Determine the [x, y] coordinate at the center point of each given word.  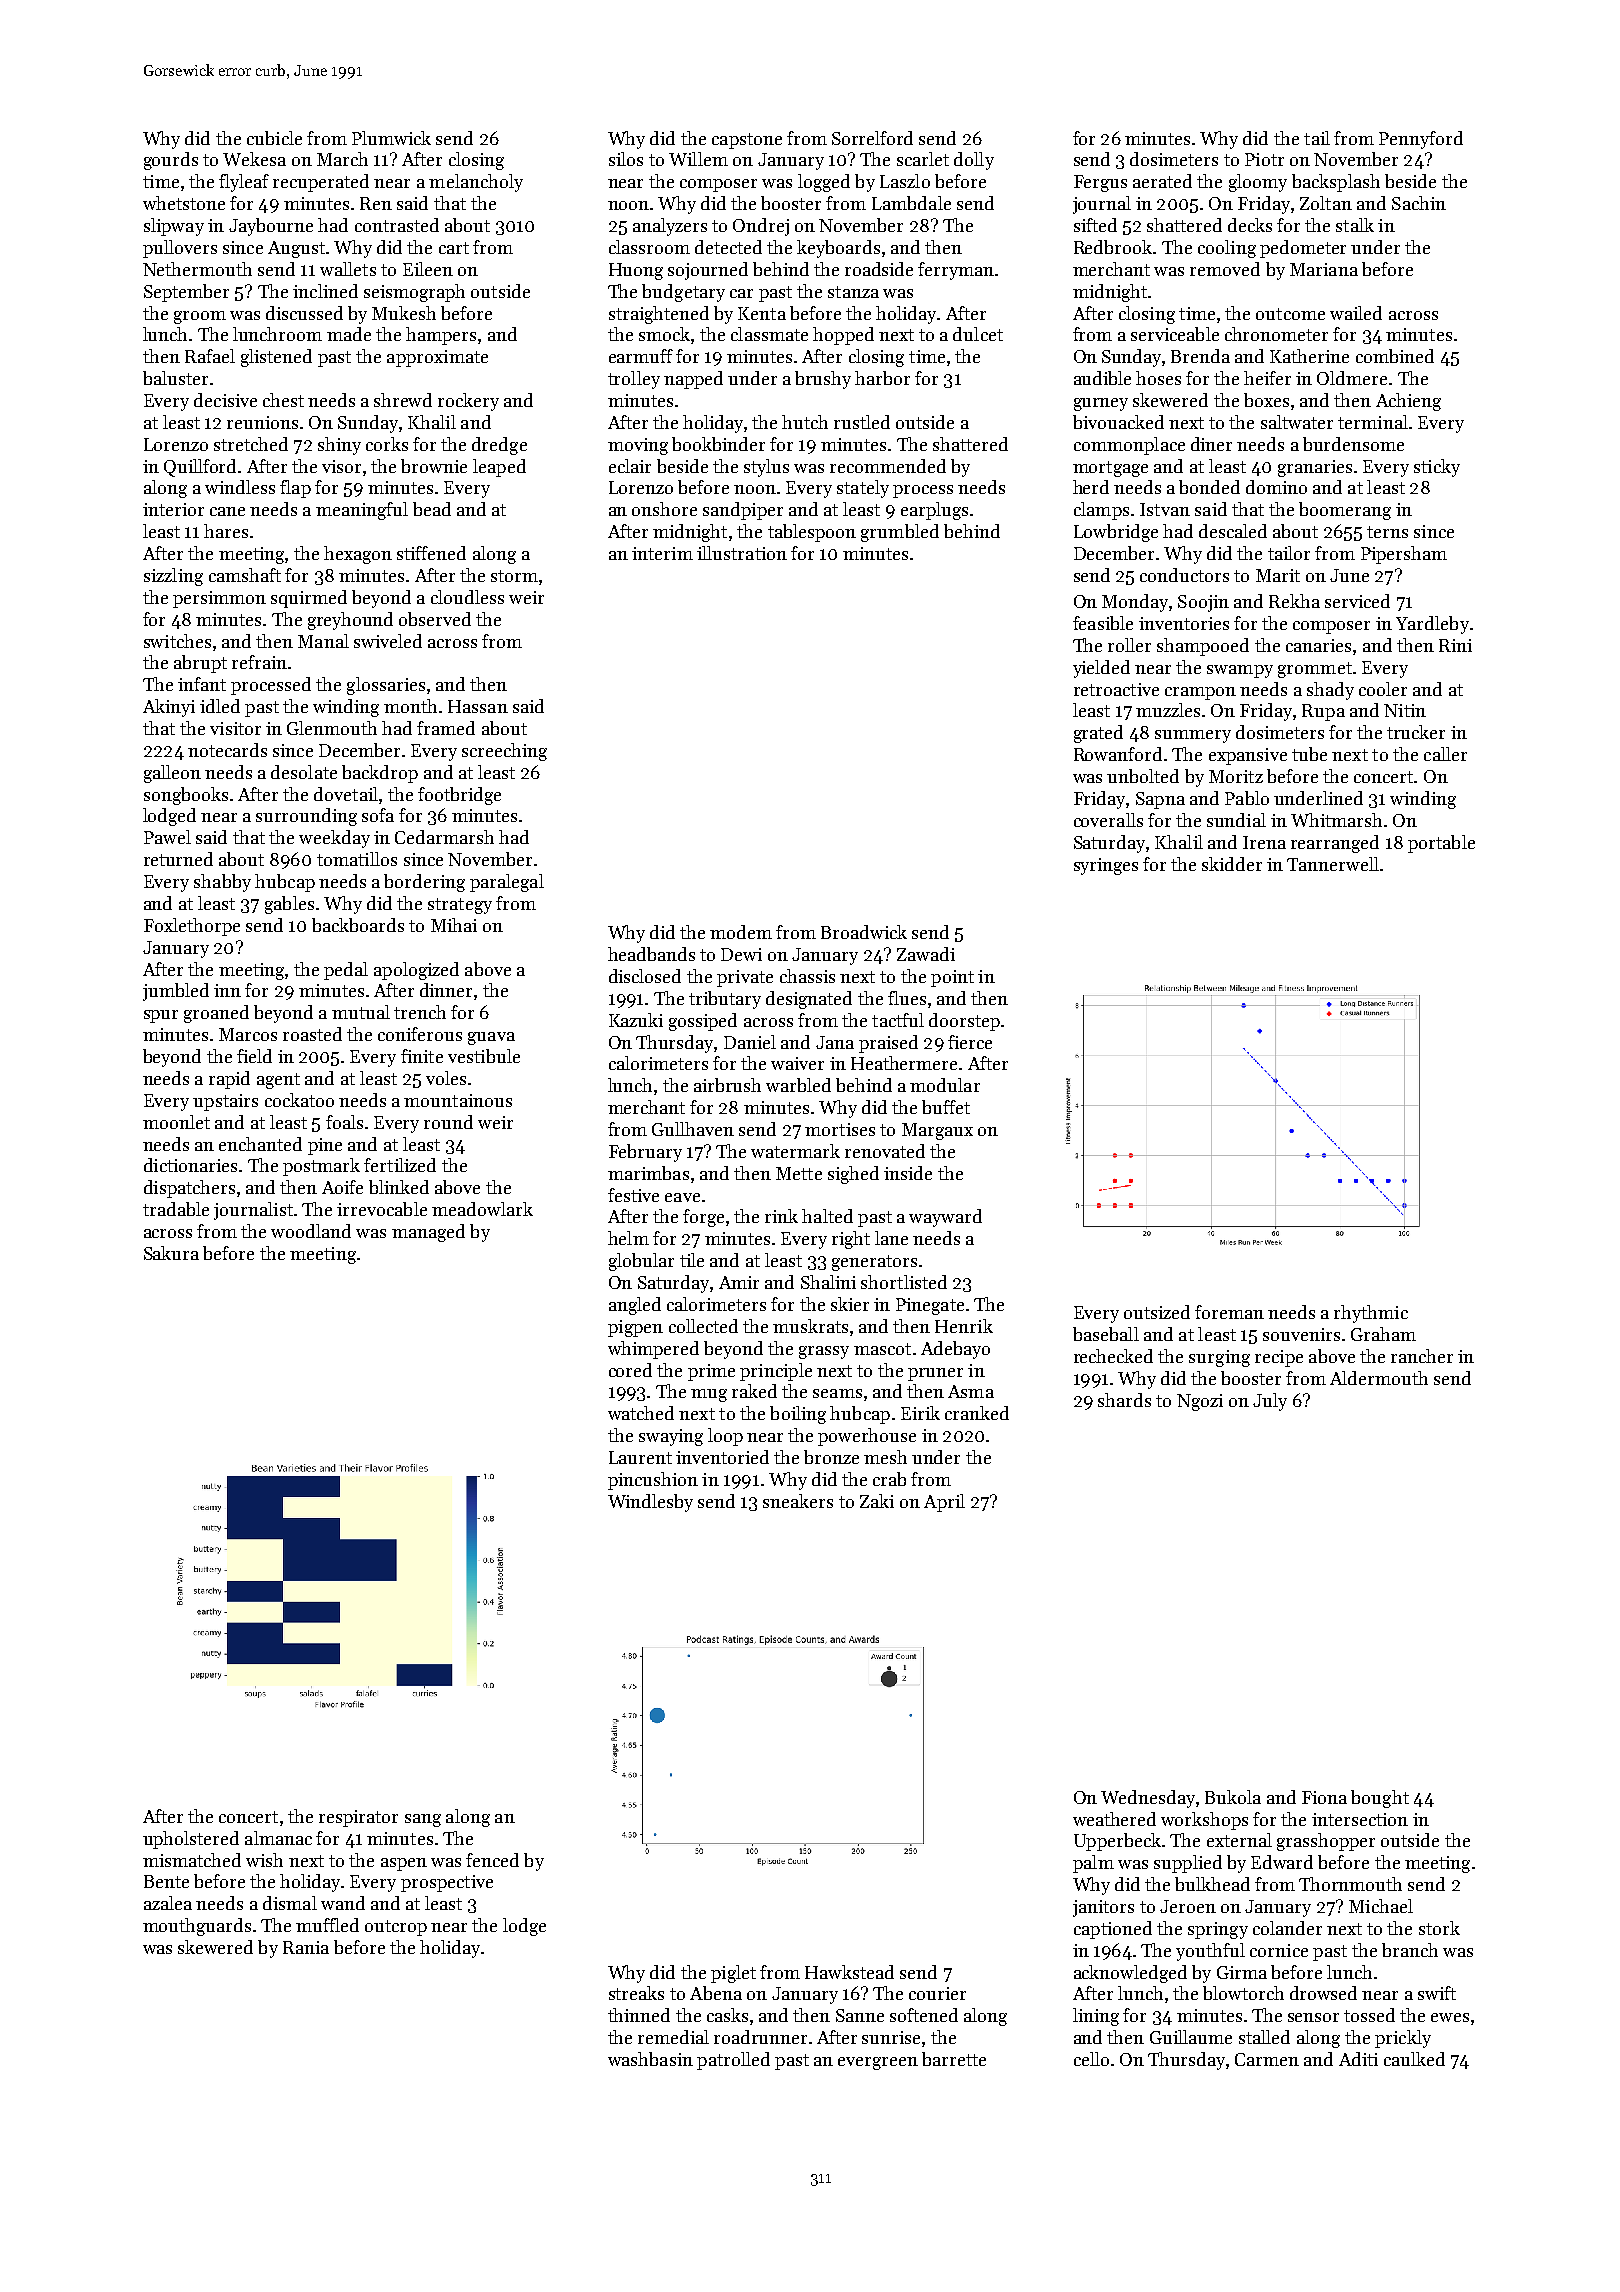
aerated [1162, 181]
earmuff [641, 356]
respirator [358, 1818]
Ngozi [1200, 1402]
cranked [977, 1413]
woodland [311, 1231]
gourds [171, 161]
